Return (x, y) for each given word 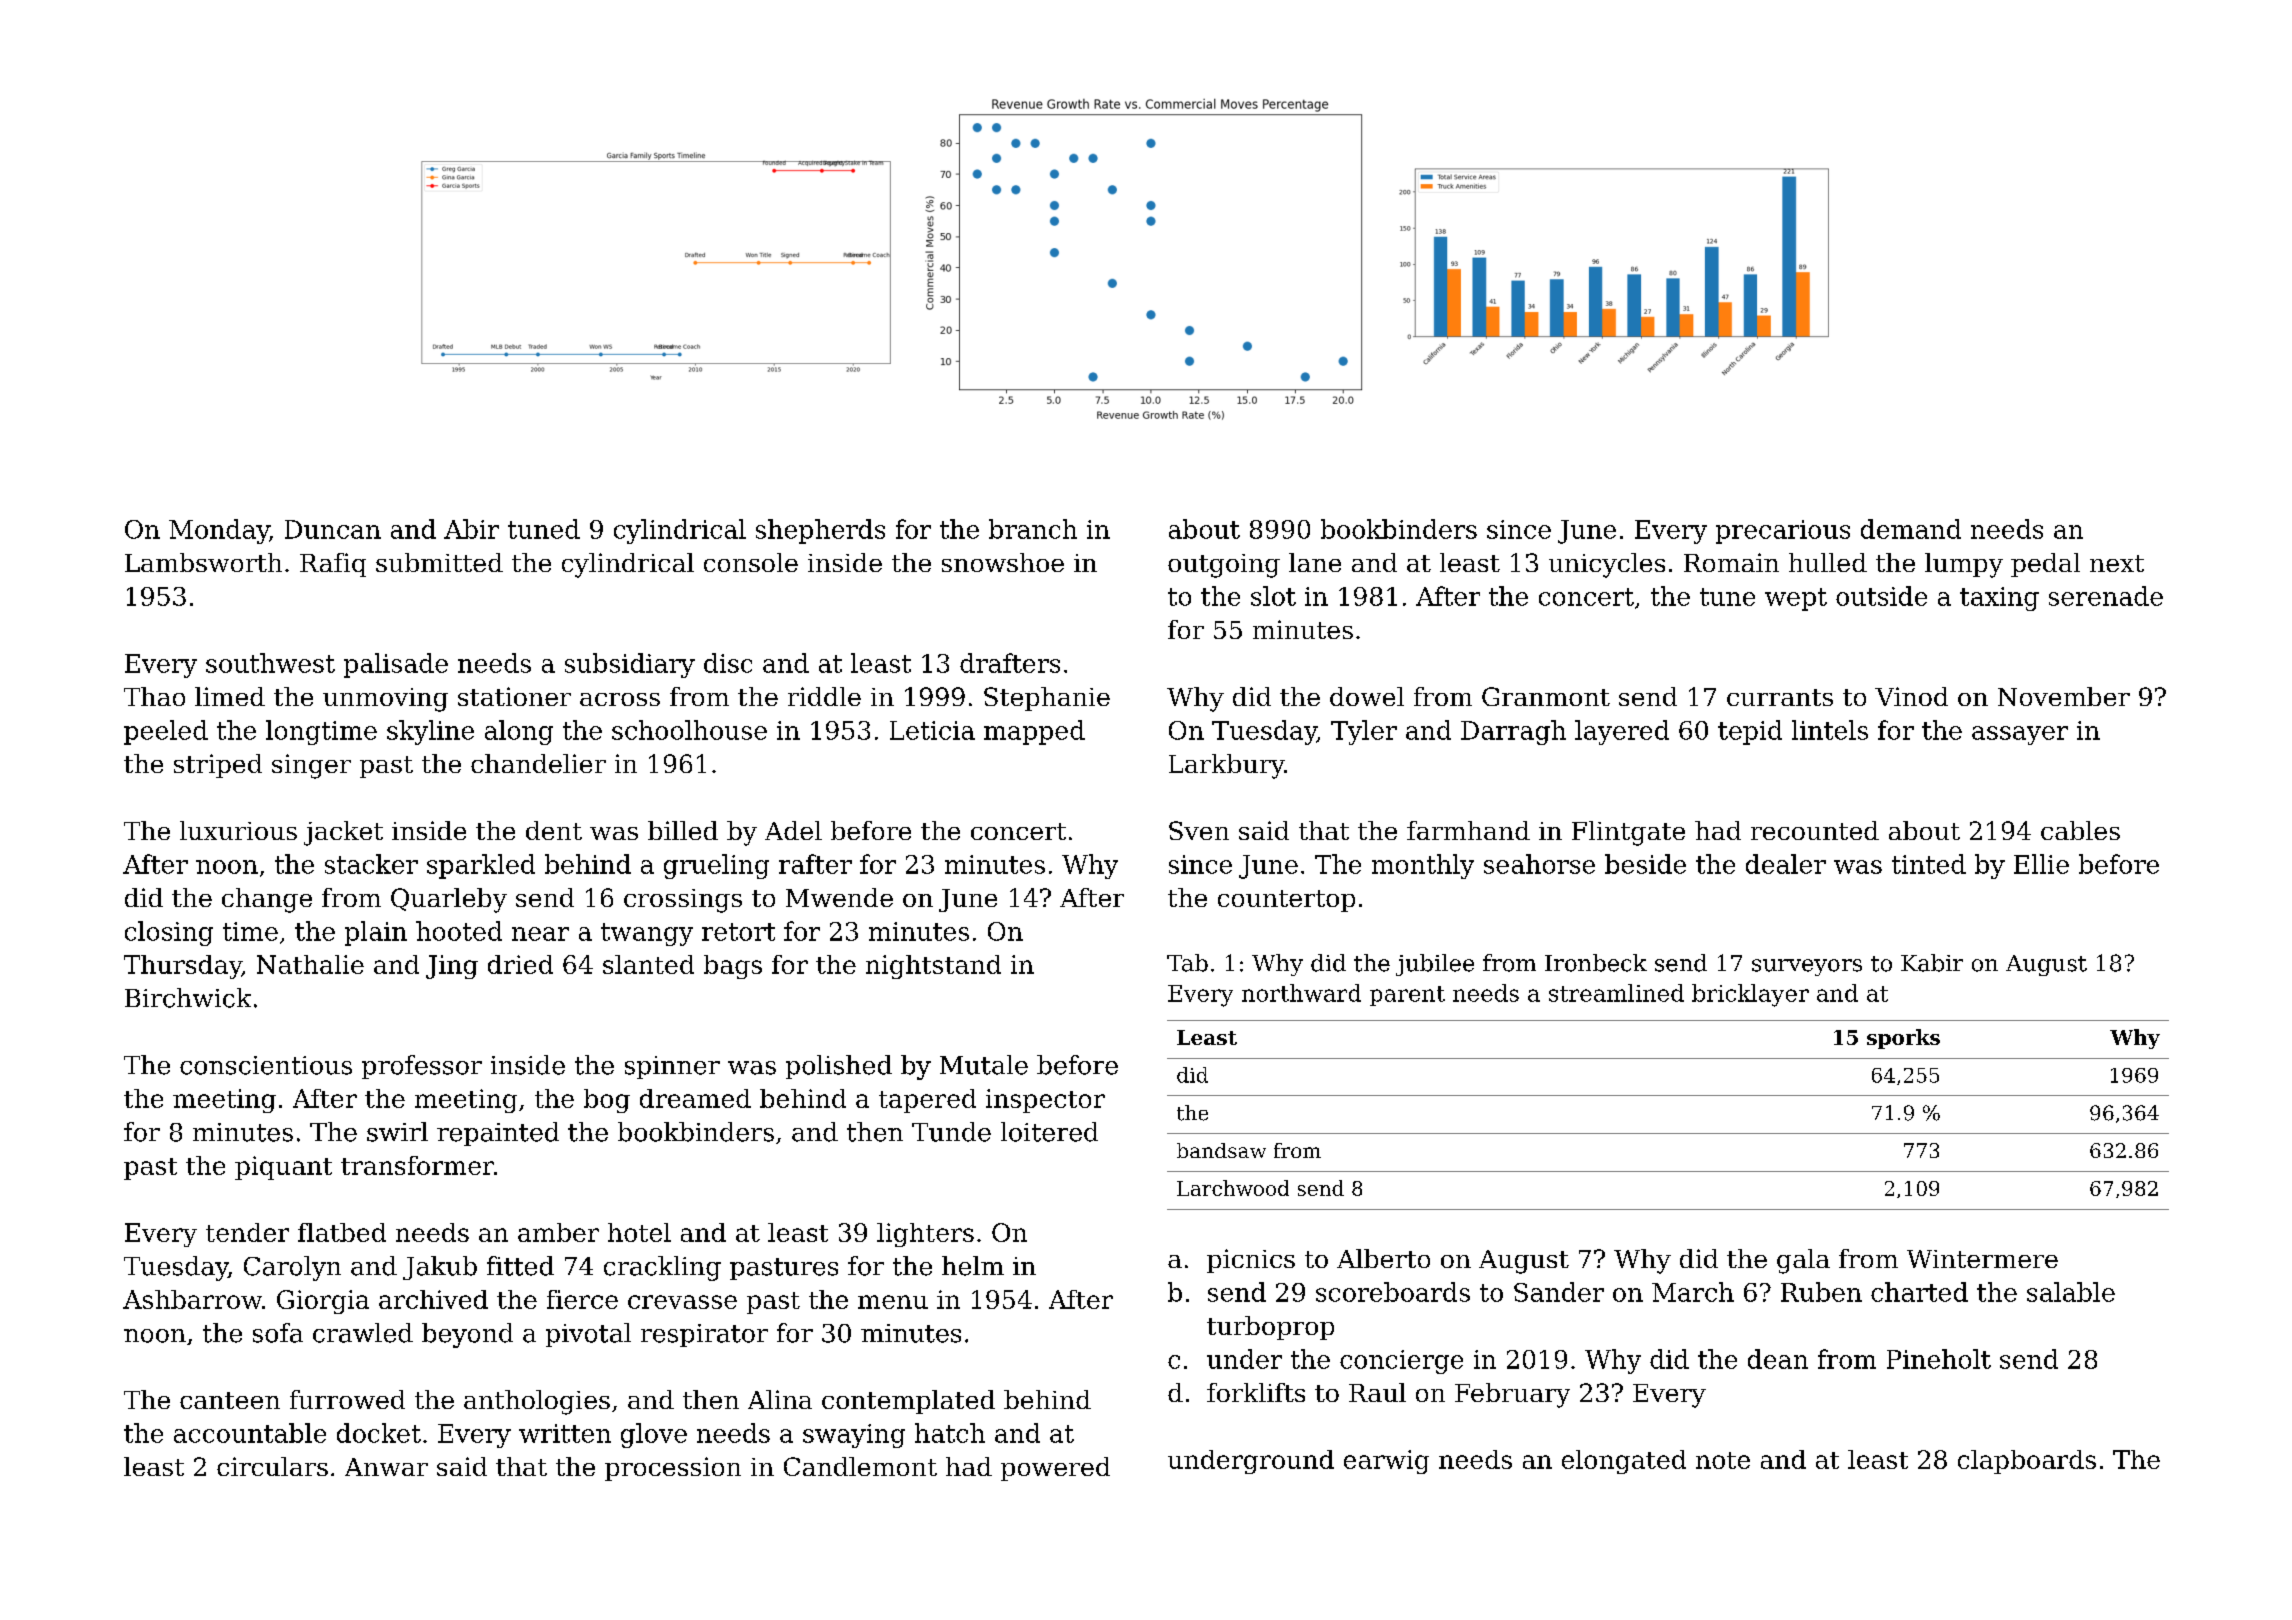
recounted (1815, 830)
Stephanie (1047, 699)
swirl (397, 1132)
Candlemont (860, 1466)
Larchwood (1233, 1188)
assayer (2020, 735)
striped (218, 766)
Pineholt (1939, 1359)
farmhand (1468, 830)
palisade (396, 665)
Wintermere (1982, 1259)
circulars (272, 1466)
